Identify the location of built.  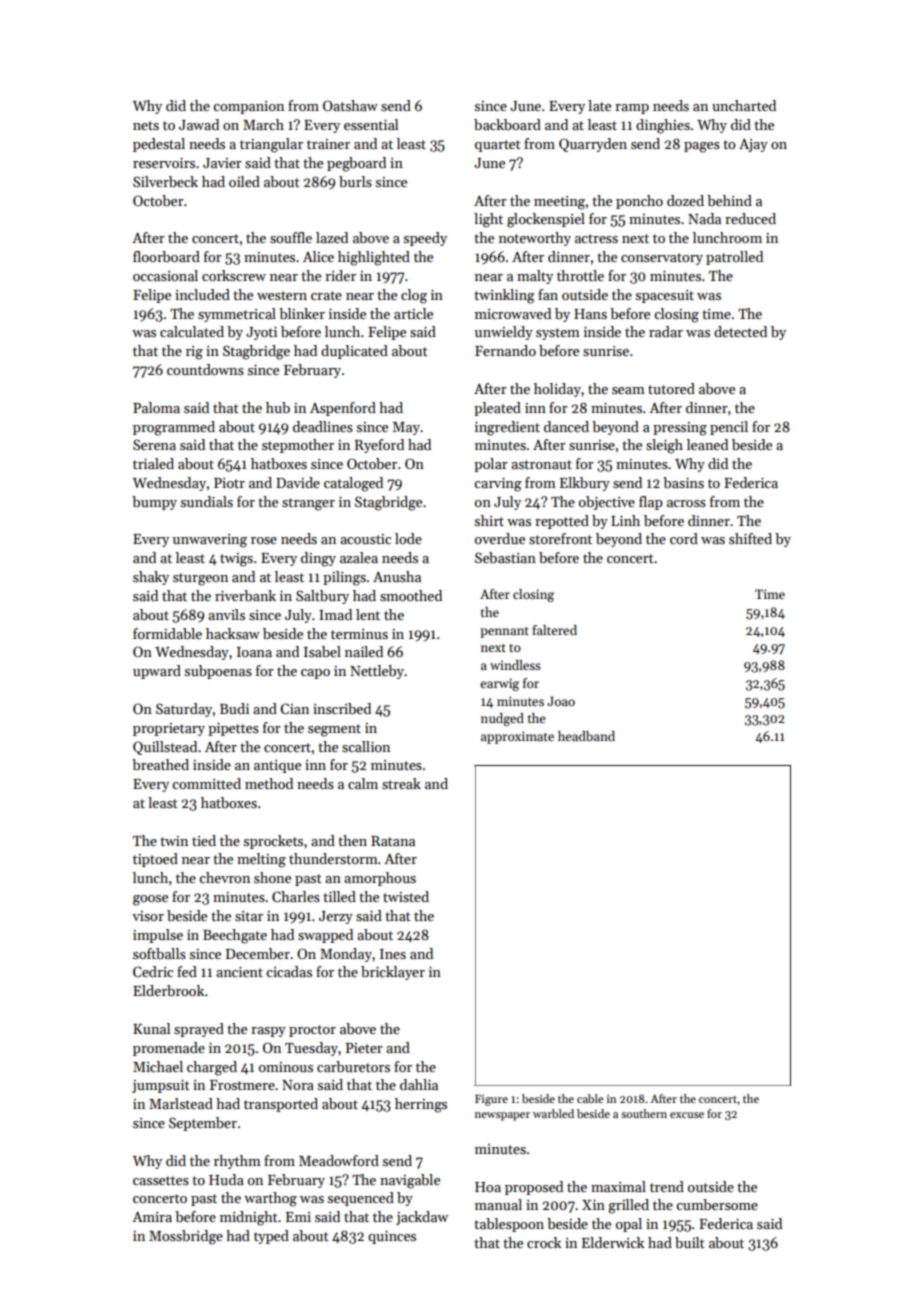
(690, 1242).
